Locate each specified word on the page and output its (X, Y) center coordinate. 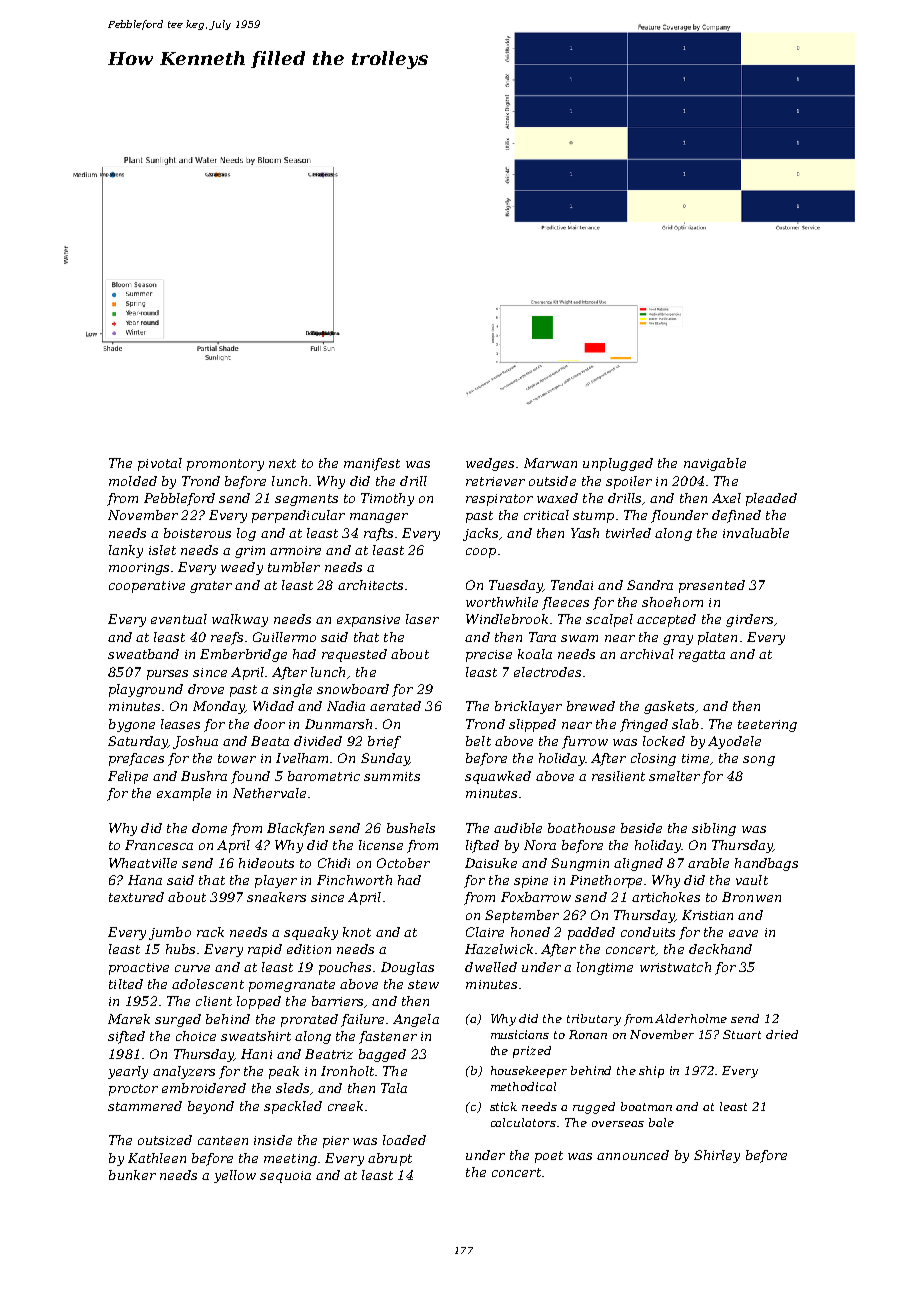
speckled (293, 1107)
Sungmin (580, 864)
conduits (648, 932)
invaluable (756, 533)
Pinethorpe (606, 881)
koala (535, 654)
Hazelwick (499, 949)
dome (209, 828)
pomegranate (292, 986)
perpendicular (298, 516)
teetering (767, 726)
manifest (372, 464)
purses (167, 675)
